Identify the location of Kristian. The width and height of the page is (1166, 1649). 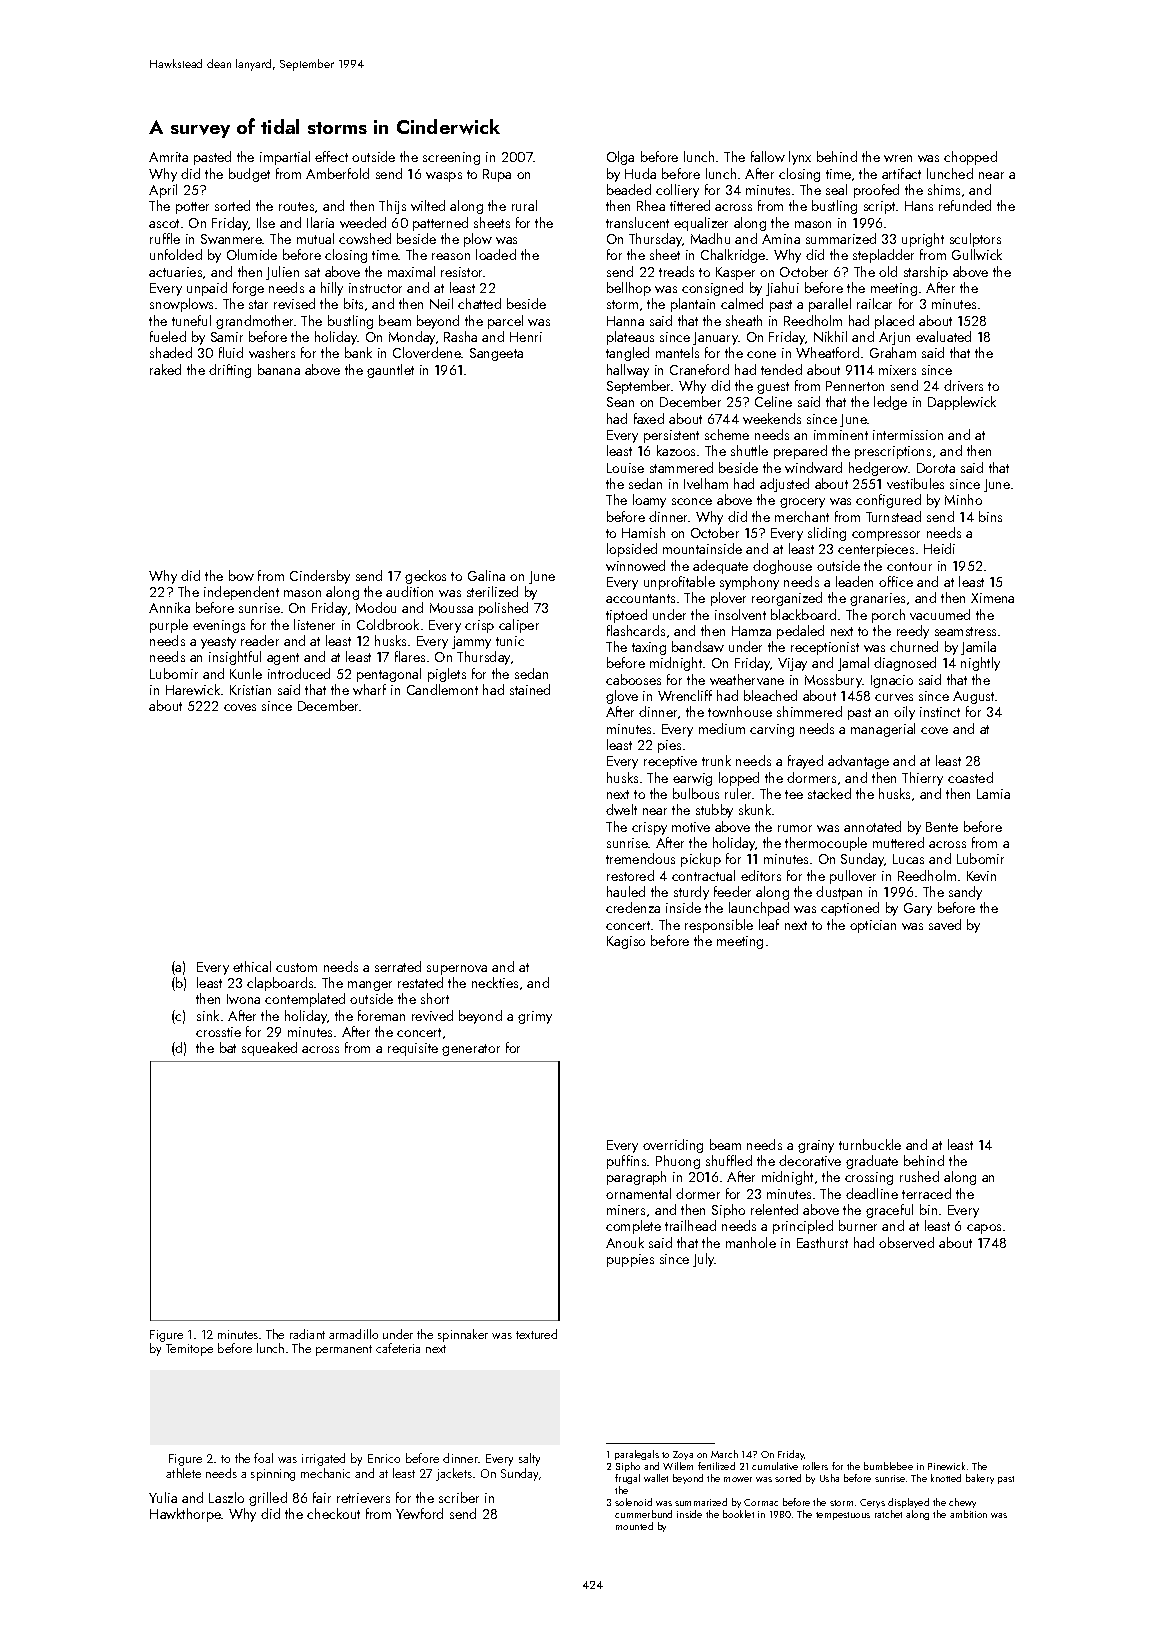
(250, 690).
